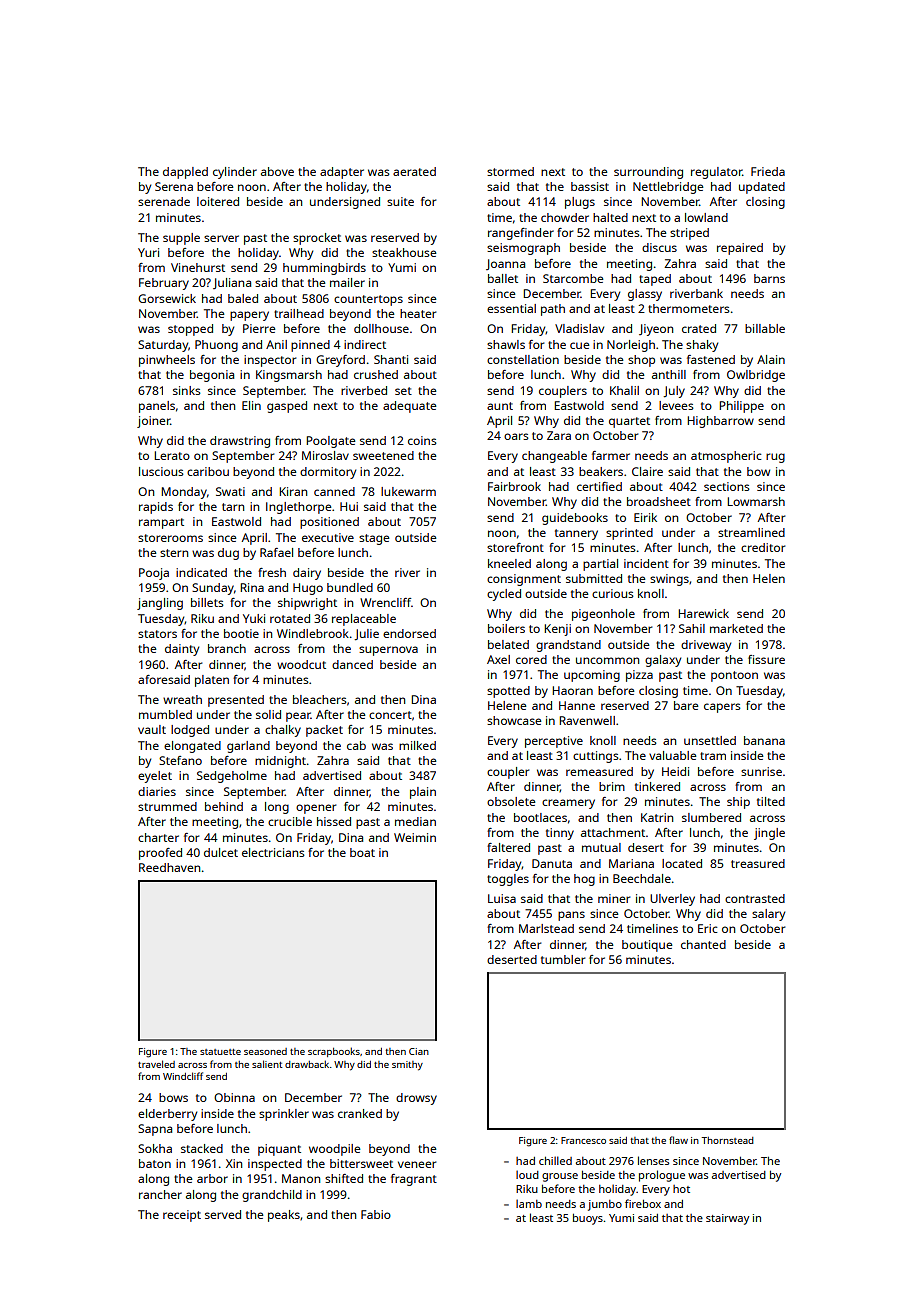 The image size is (924, 1314). I want to click on tumbler, so click(563, 959).
